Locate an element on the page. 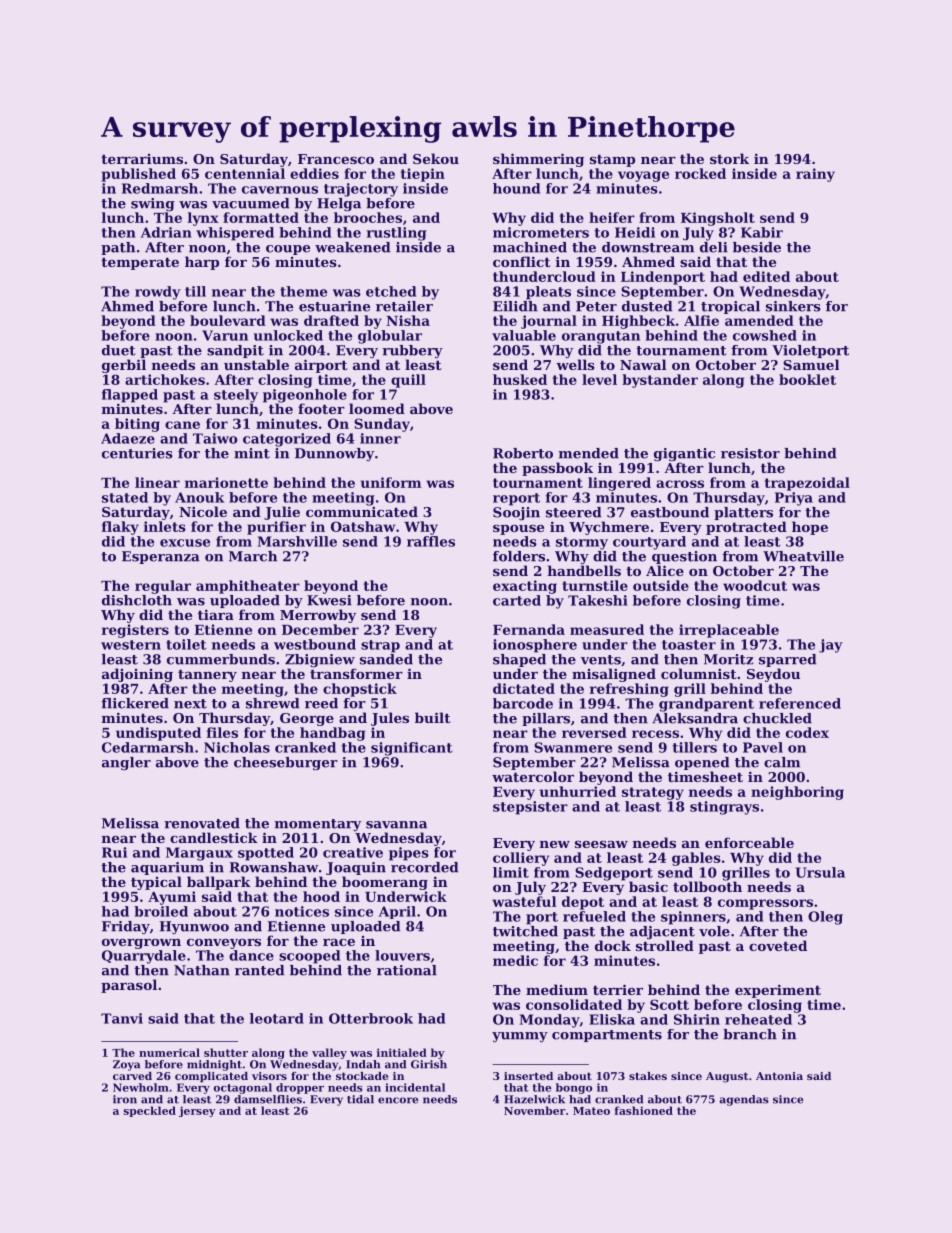 The height and width of the page is (1233, 952). Roberto is located at coordinates (523, 453).
